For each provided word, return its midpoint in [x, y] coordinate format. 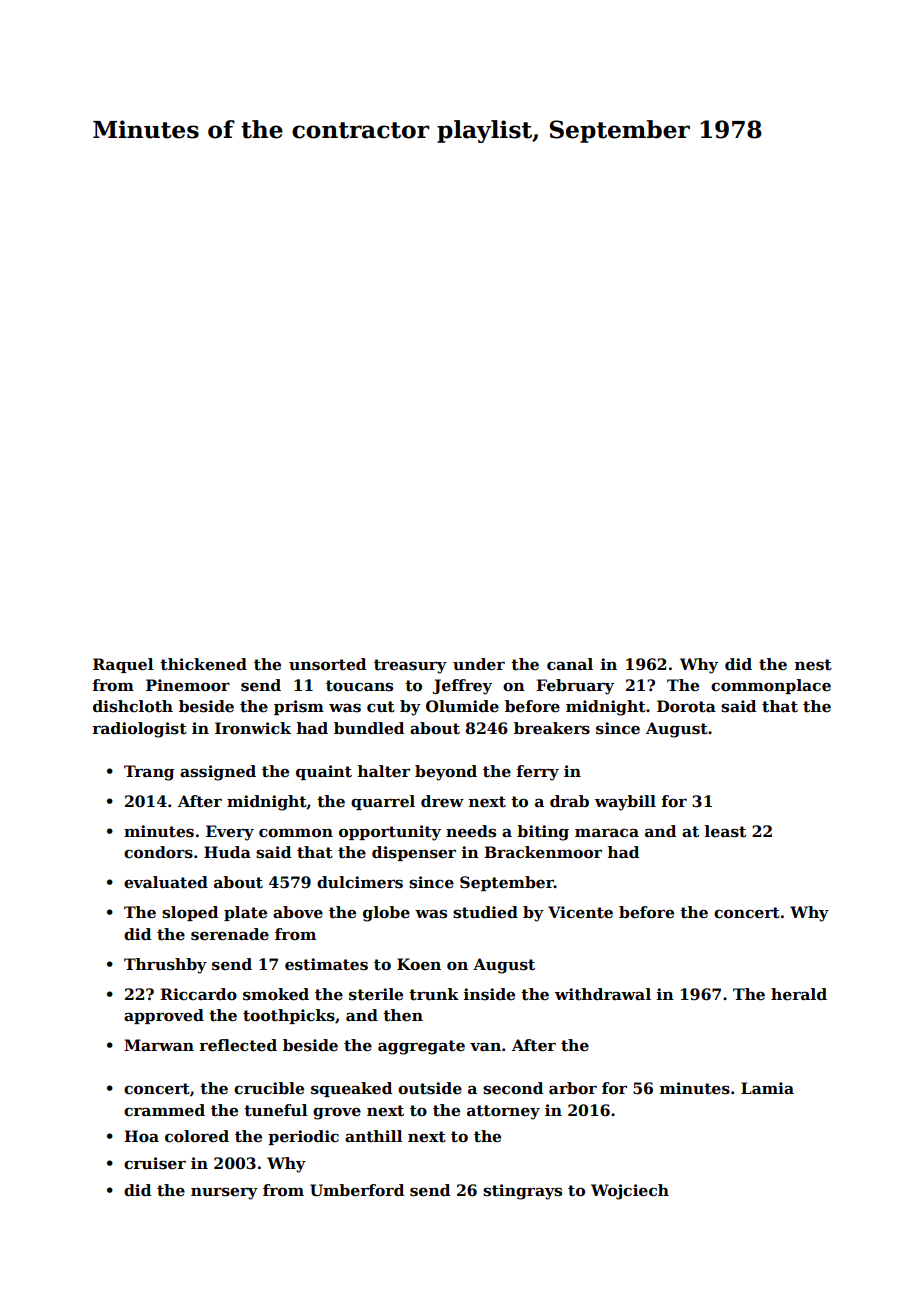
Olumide [462, 706]
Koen [419, 964]
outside [430, 1088]
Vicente [580, 912]
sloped [190, 913]
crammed [164, 1110]
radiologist [139, 730]
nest [813, 665]
